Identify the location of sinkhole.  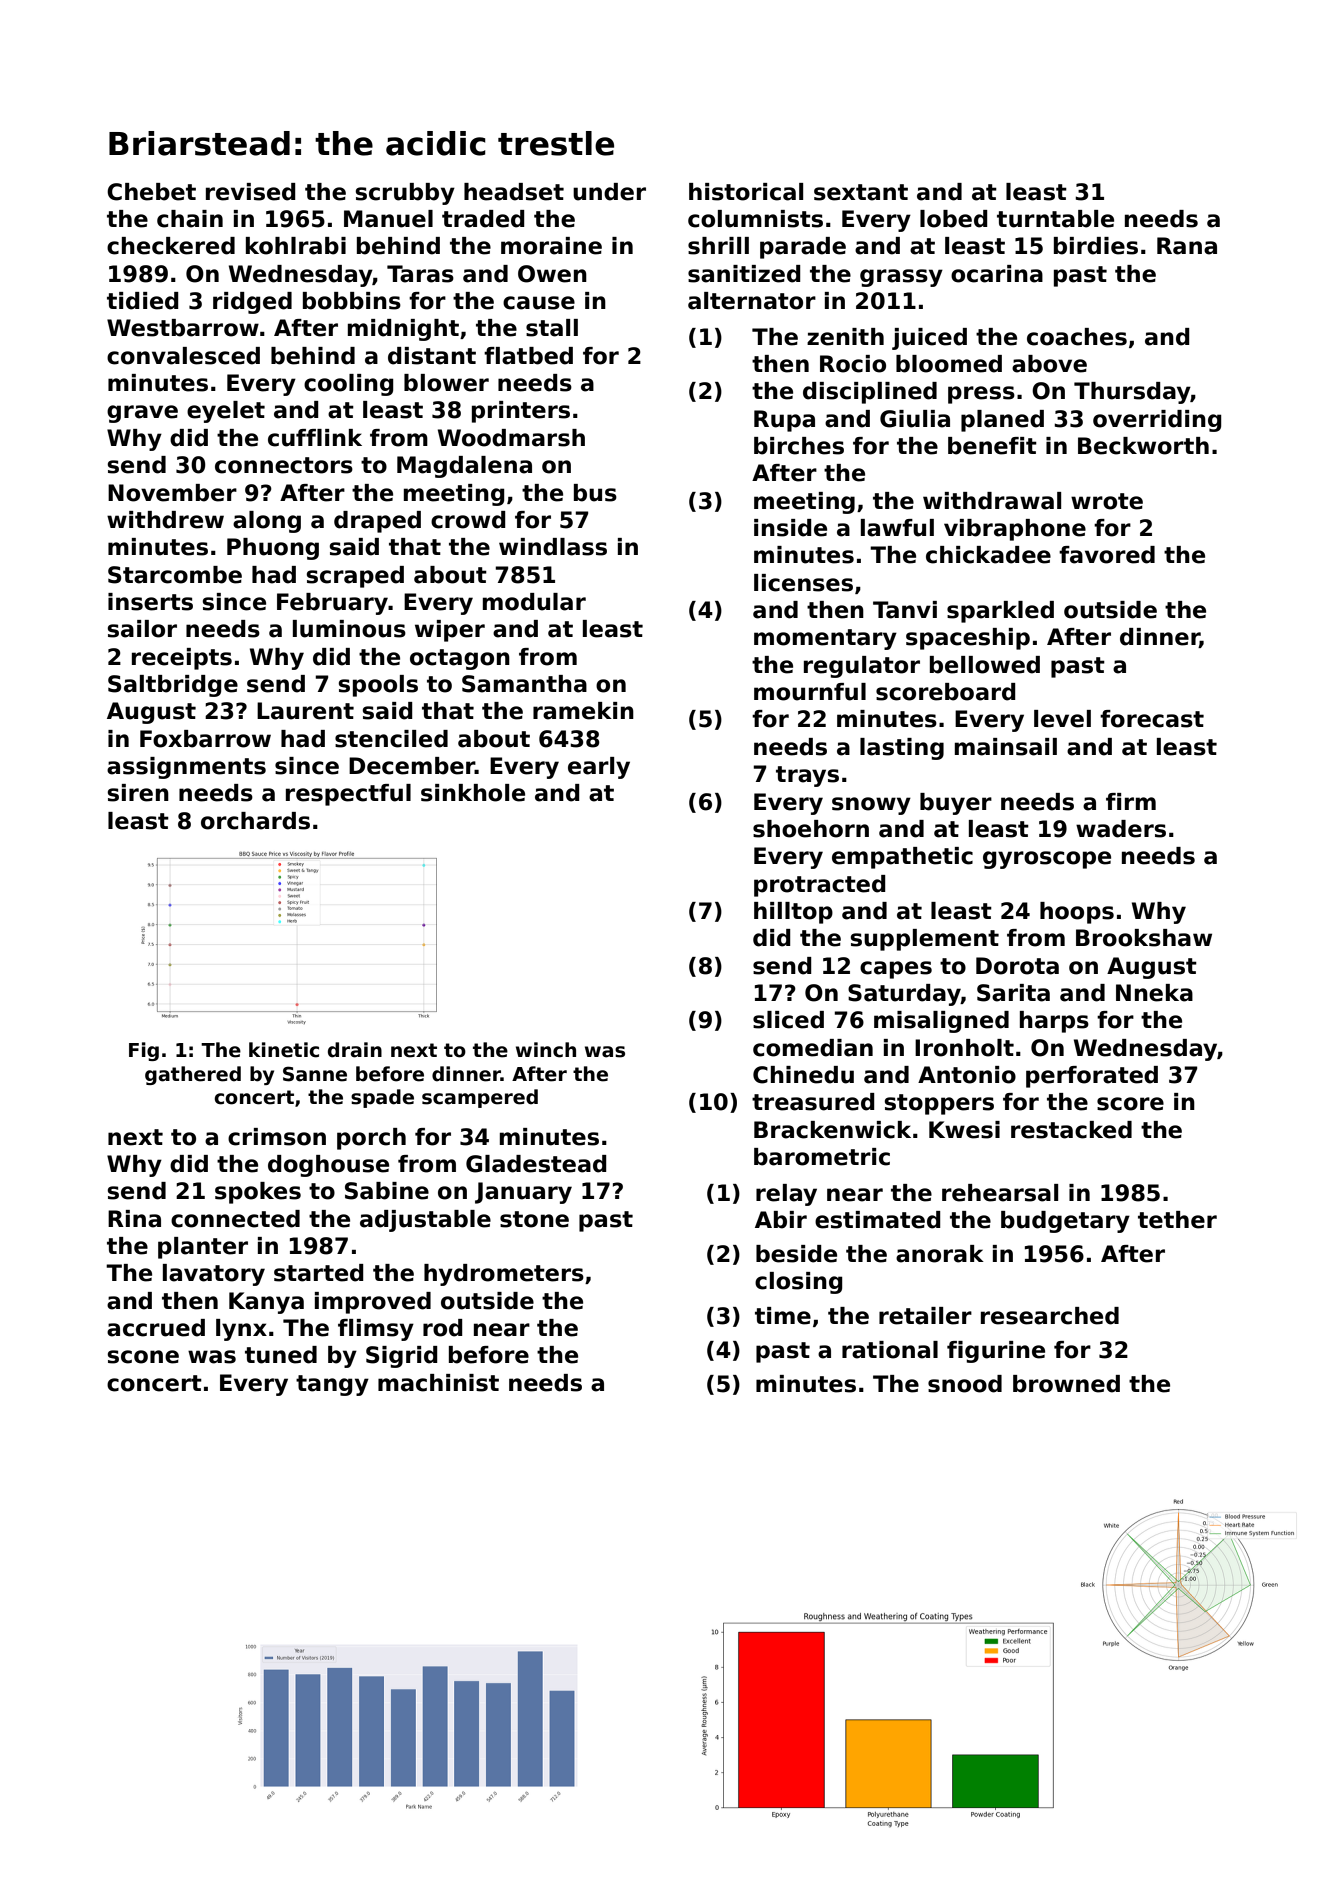
(473, 793).
